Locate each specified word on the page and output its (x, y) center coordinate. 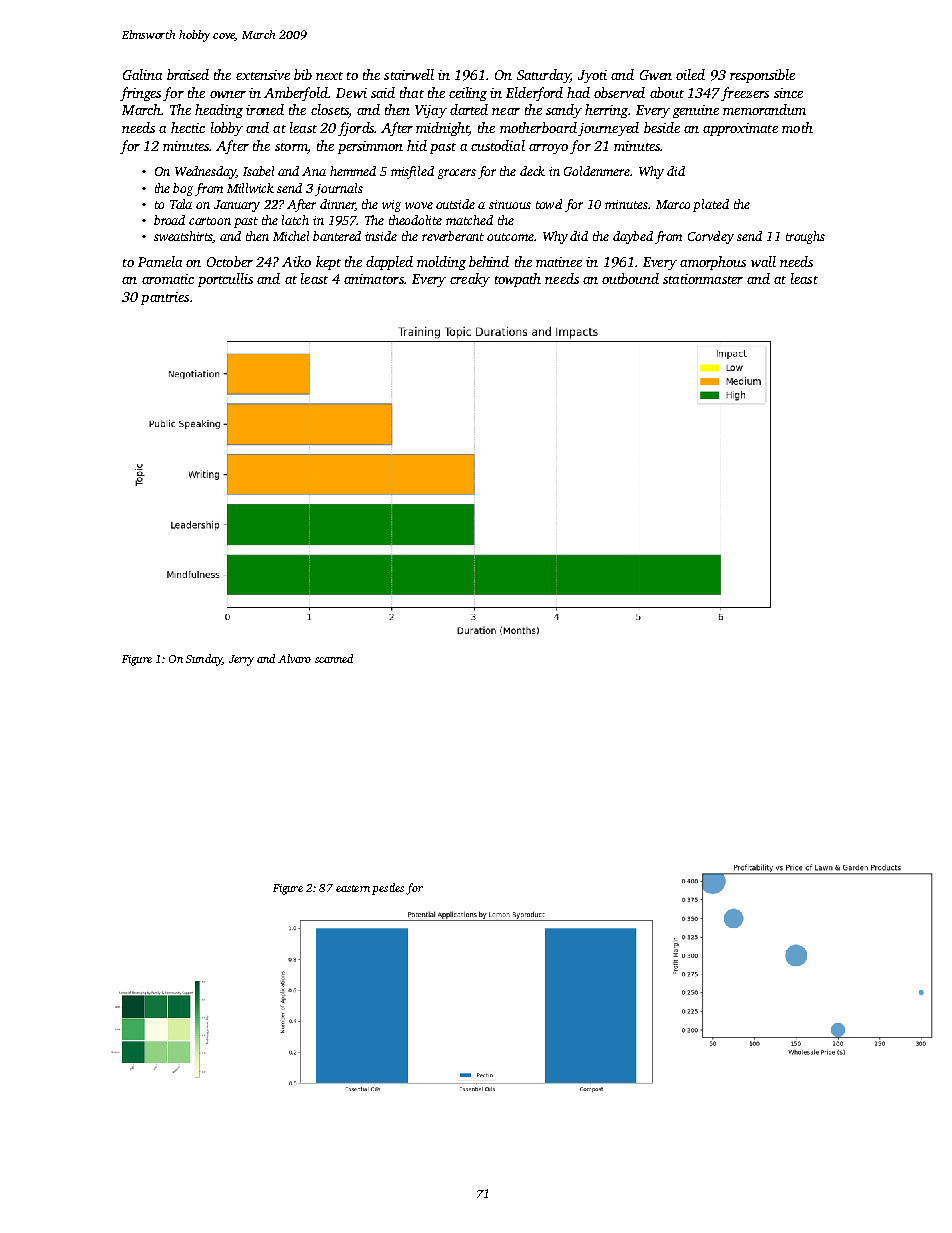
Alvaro (294, 658)
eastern (353, 888)
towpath (518, 280)
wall (763, 261)
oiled (690, 74)
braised (188, 74)
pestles (388, 889)
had (578, 92)
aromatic (168, 279)
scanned (334, 658)
